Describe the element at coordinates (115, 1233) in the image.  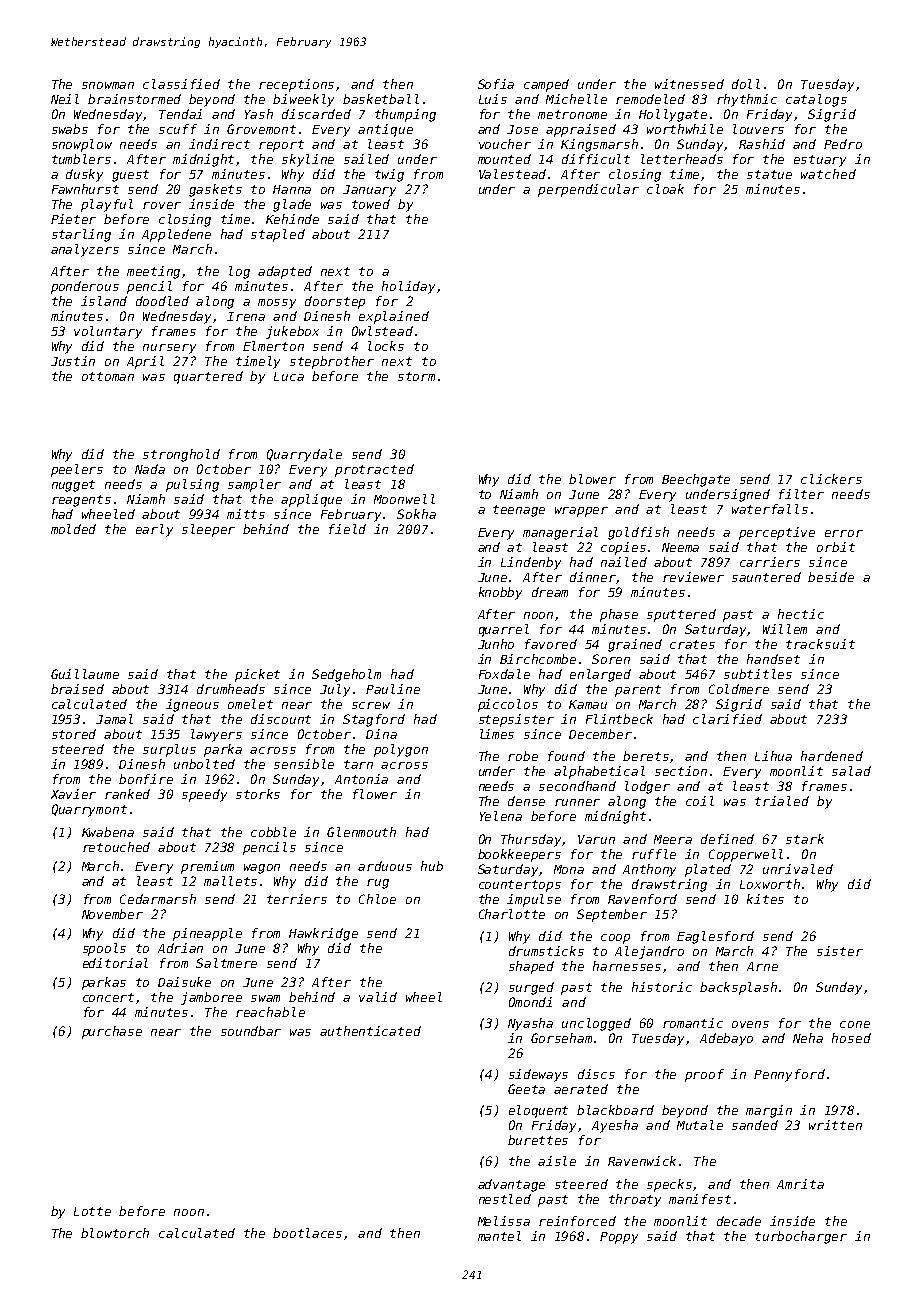
I see `blowtorch` at that location.
